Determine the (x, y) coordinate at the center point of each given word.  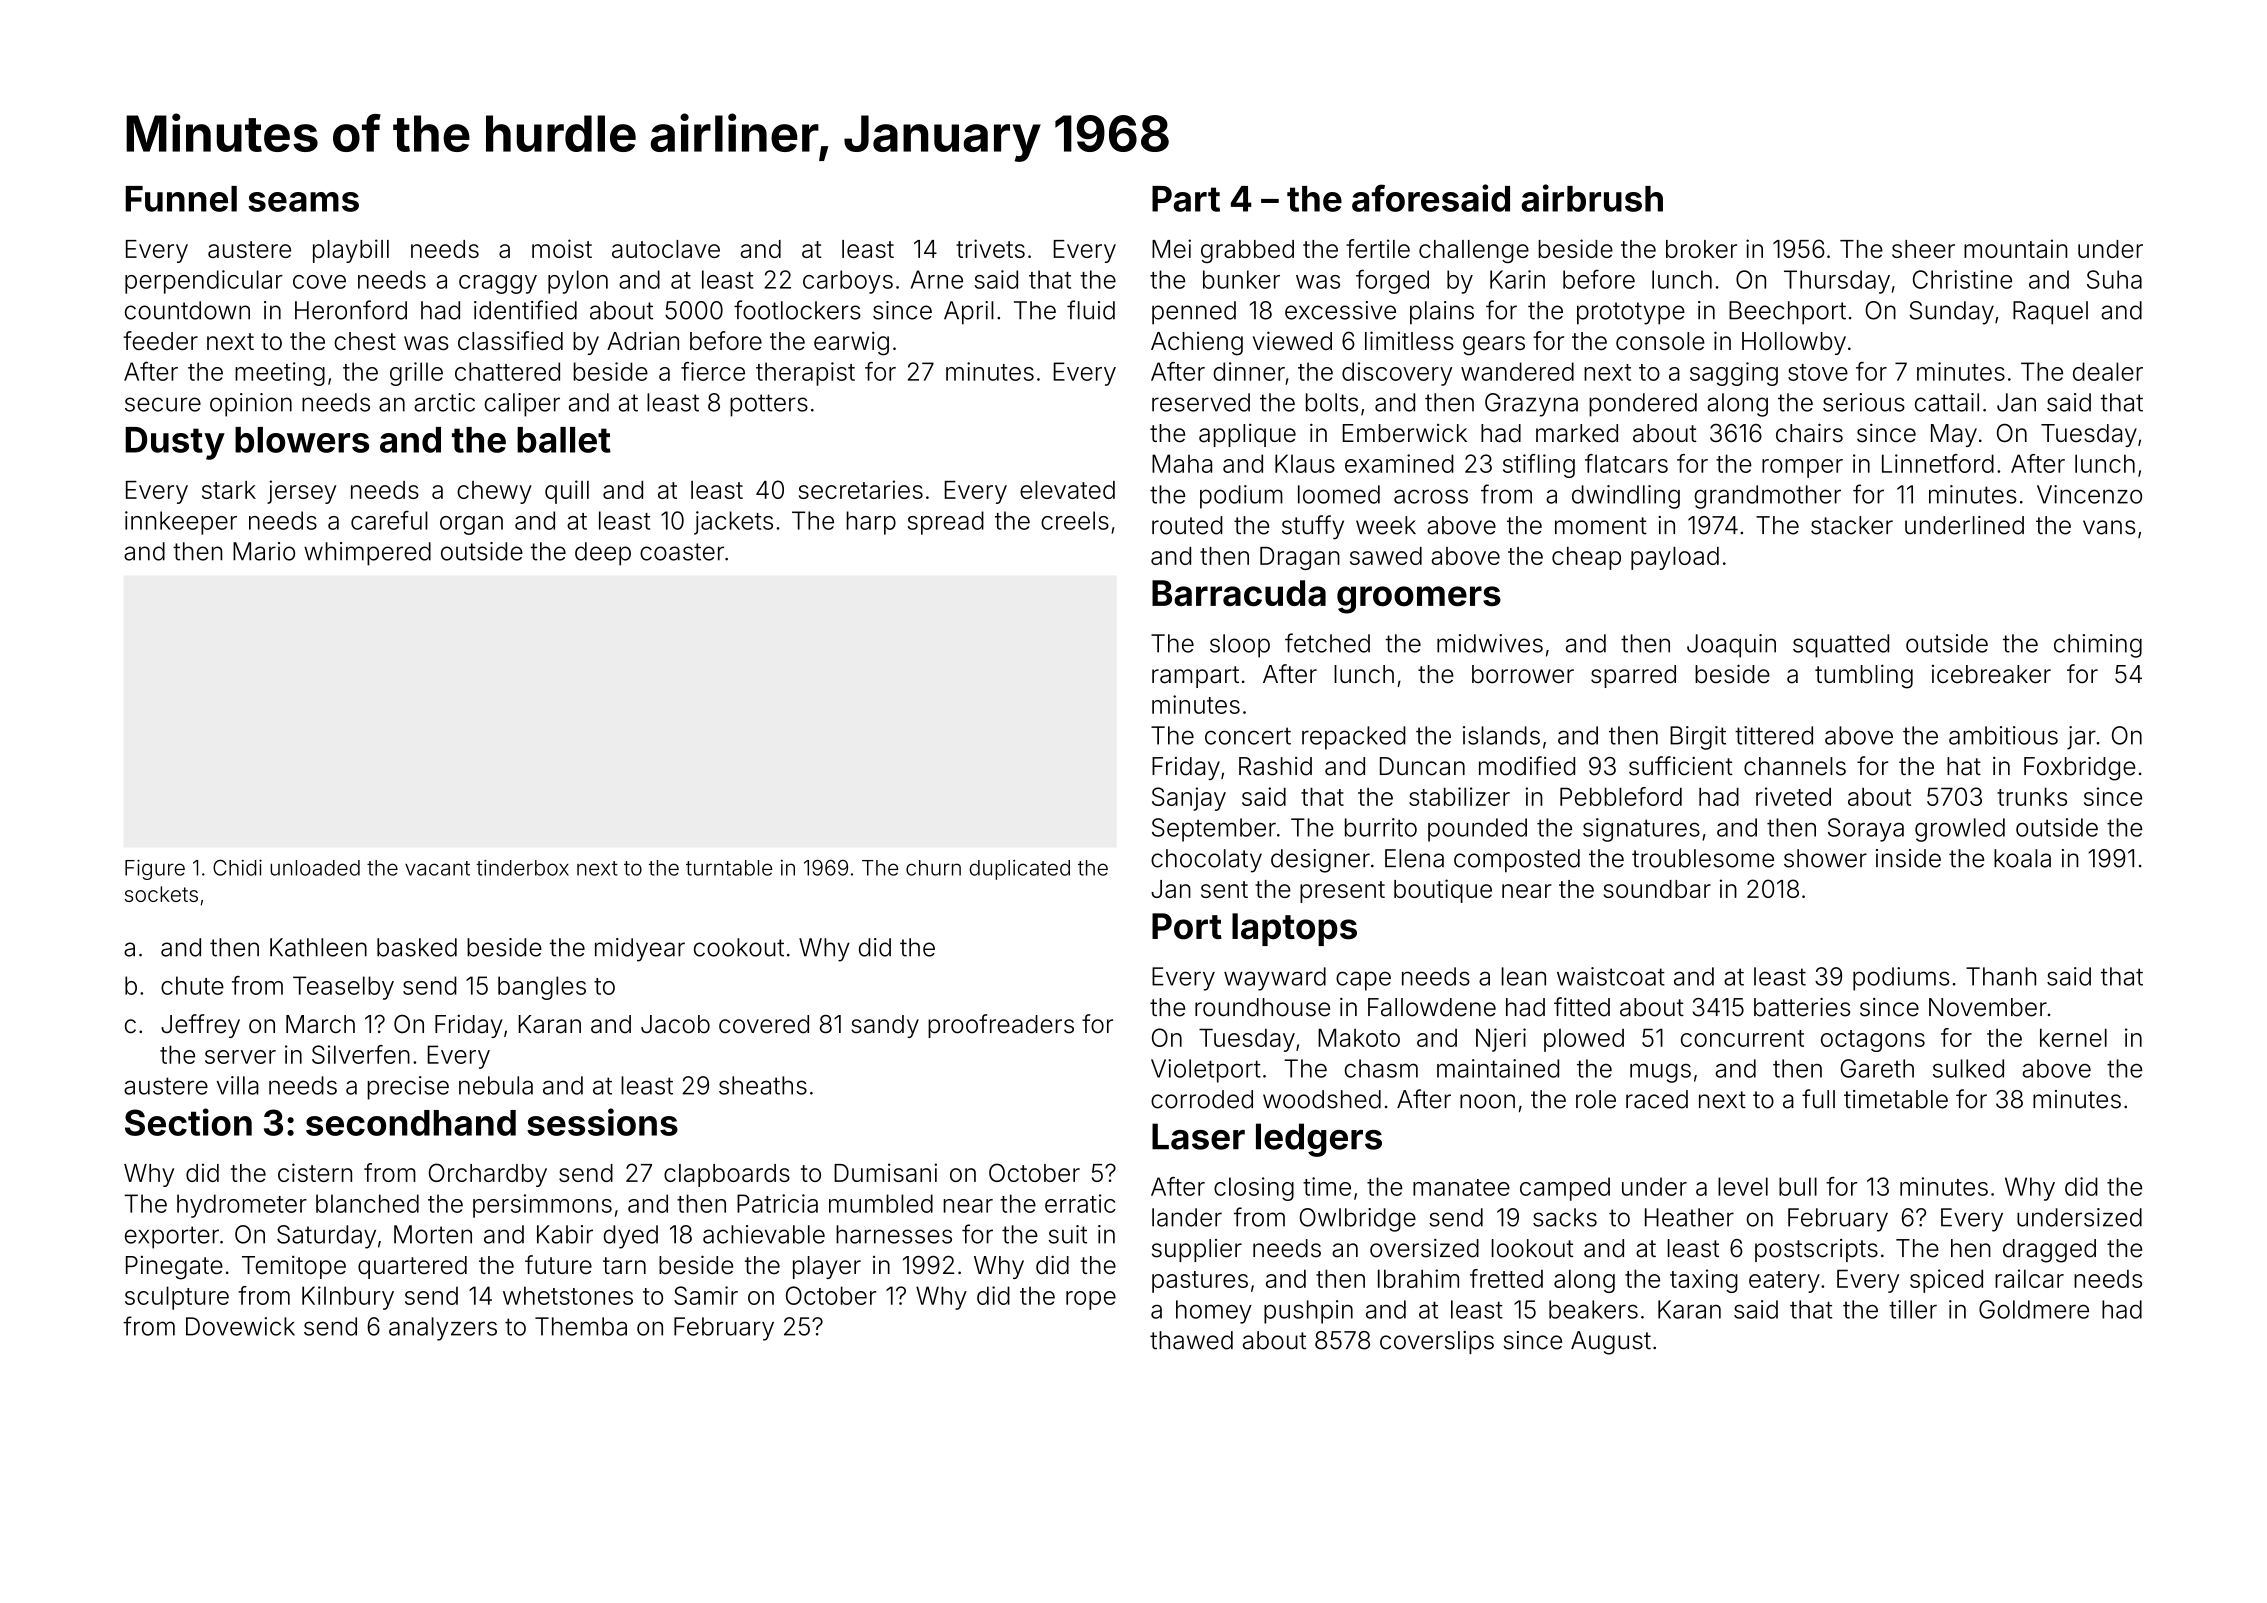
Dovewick (240, 1326)
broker (1701, 249)
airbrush (1592, 198)
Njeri (1501, 1040)
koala (2022, 858)
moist (562, 248)
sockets (161, 894)
